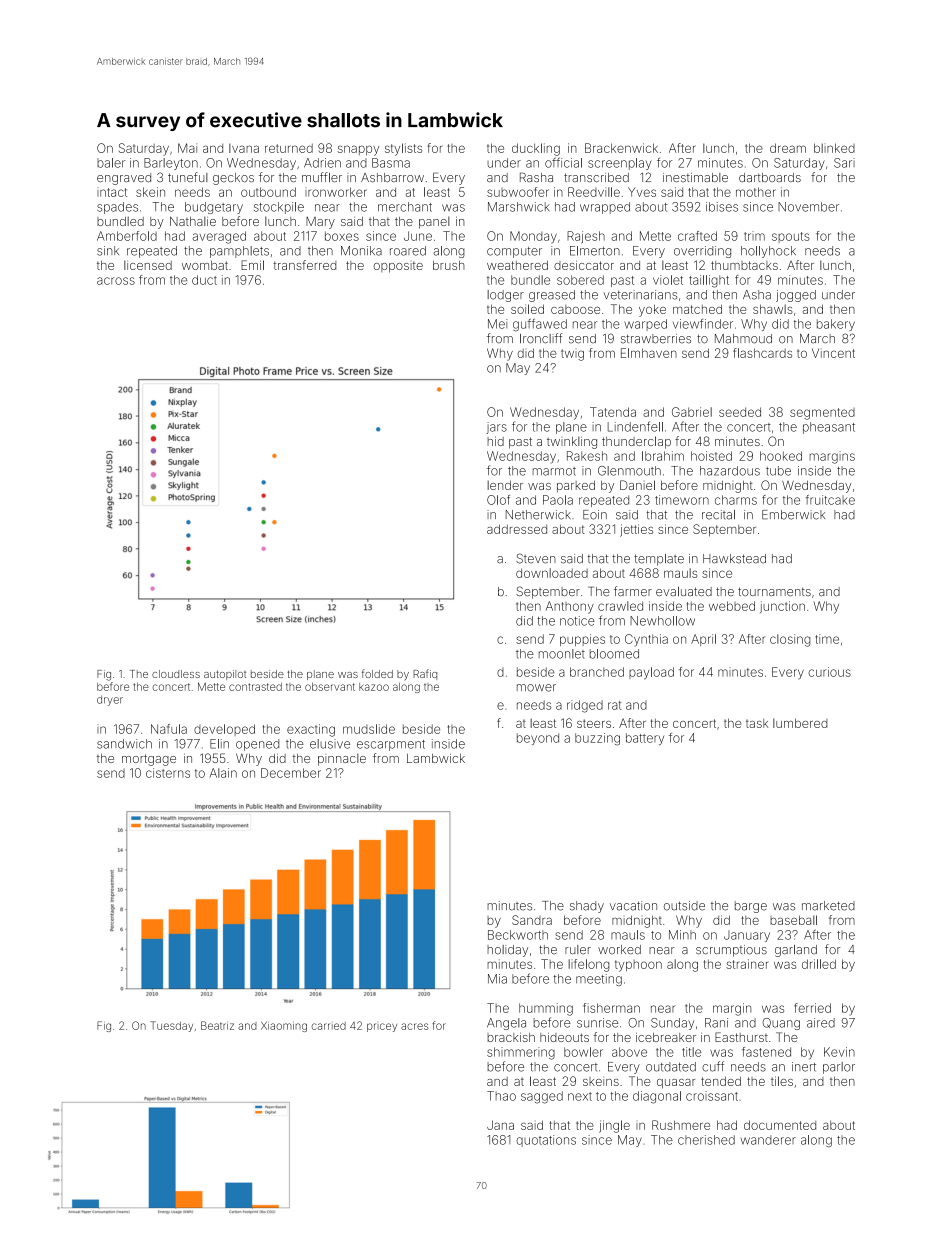  What do you see at coordinates (518, 935) in the image?
I see `Beckworth` at bounding box center [518, 935].
